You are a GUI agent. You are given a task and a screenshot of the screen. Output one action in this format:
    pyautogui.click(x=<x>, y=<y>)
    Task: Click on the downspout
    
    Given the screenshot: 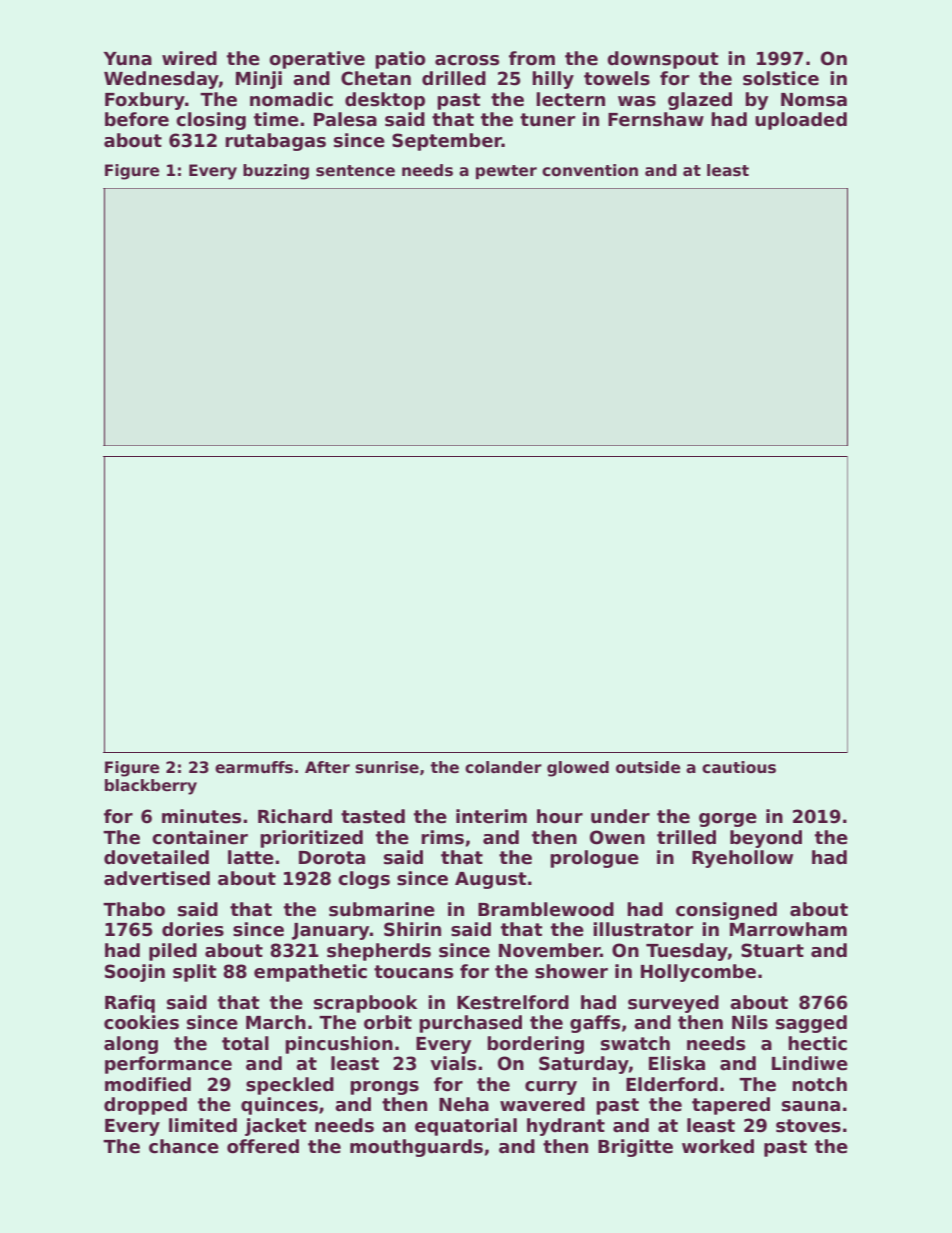 What is the action you would take?
    pyautogui.click(x=662, y=60)
